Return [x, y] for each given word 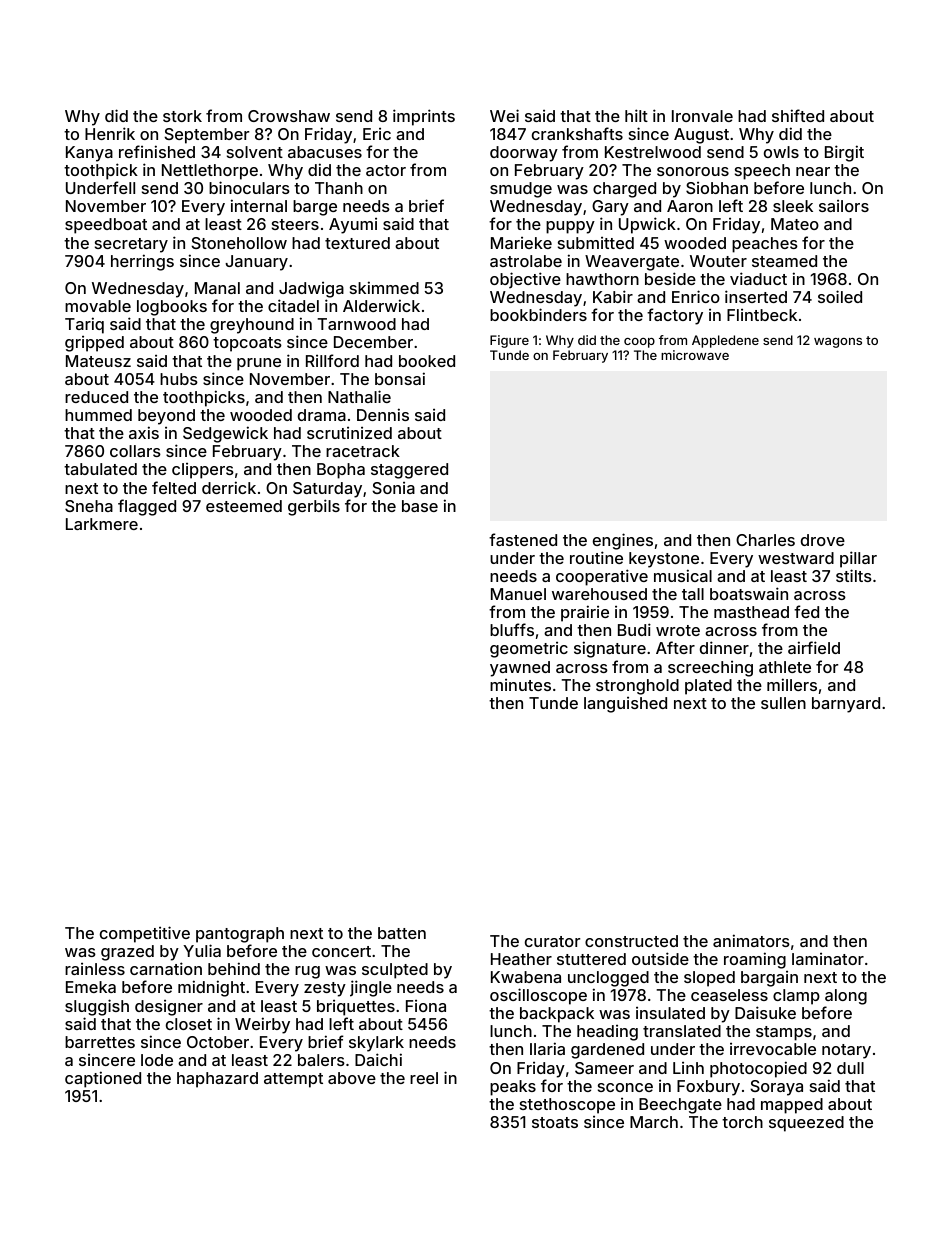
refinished [157, 151]
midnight [211, 988]
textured [357, 243]
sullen [783, 703]
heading [607, 1033]
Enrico [696, 296]
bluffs [512, 629]
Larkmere [102, 524]
